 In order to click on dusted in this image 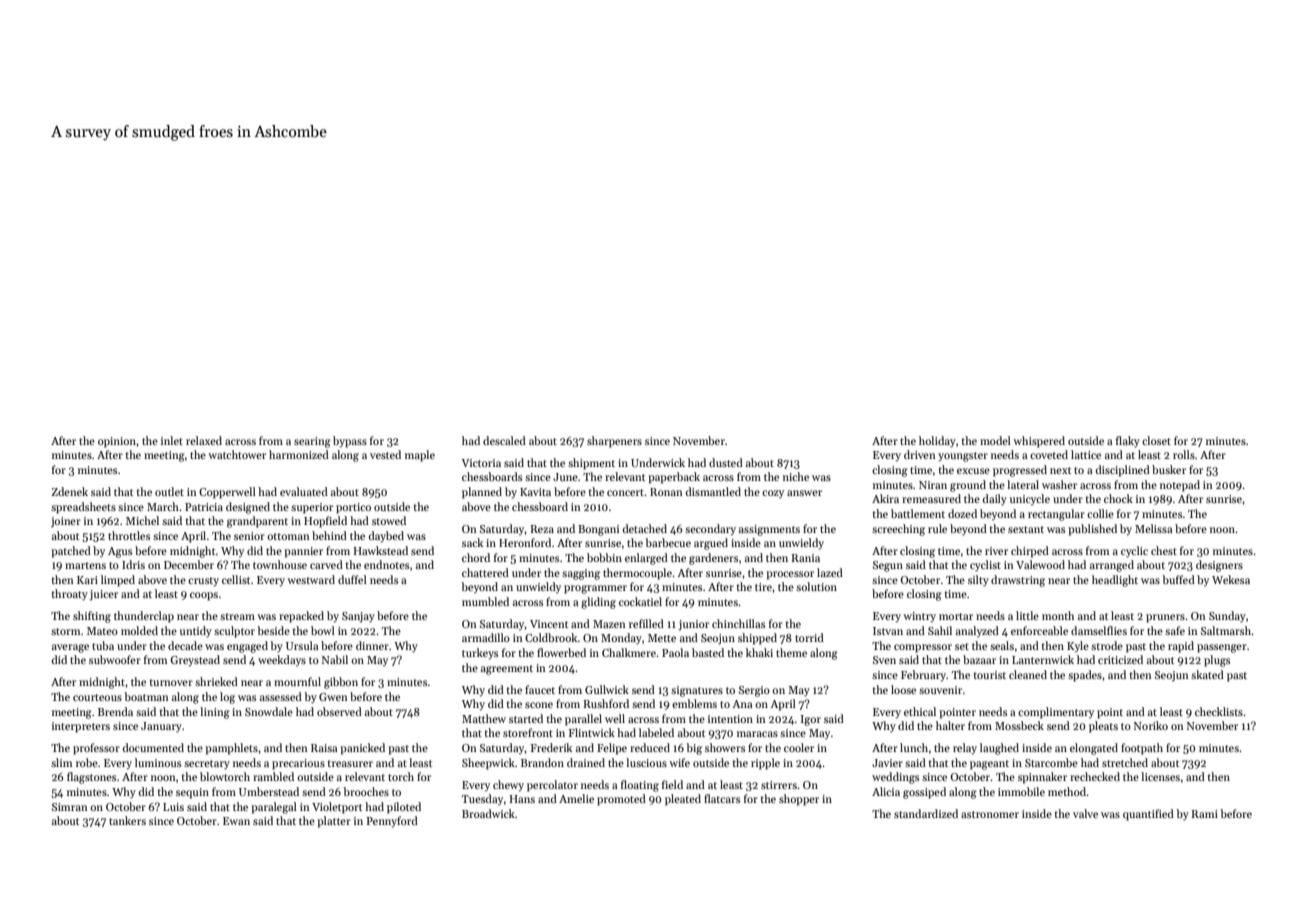, I will do `click(726, 462)`.
